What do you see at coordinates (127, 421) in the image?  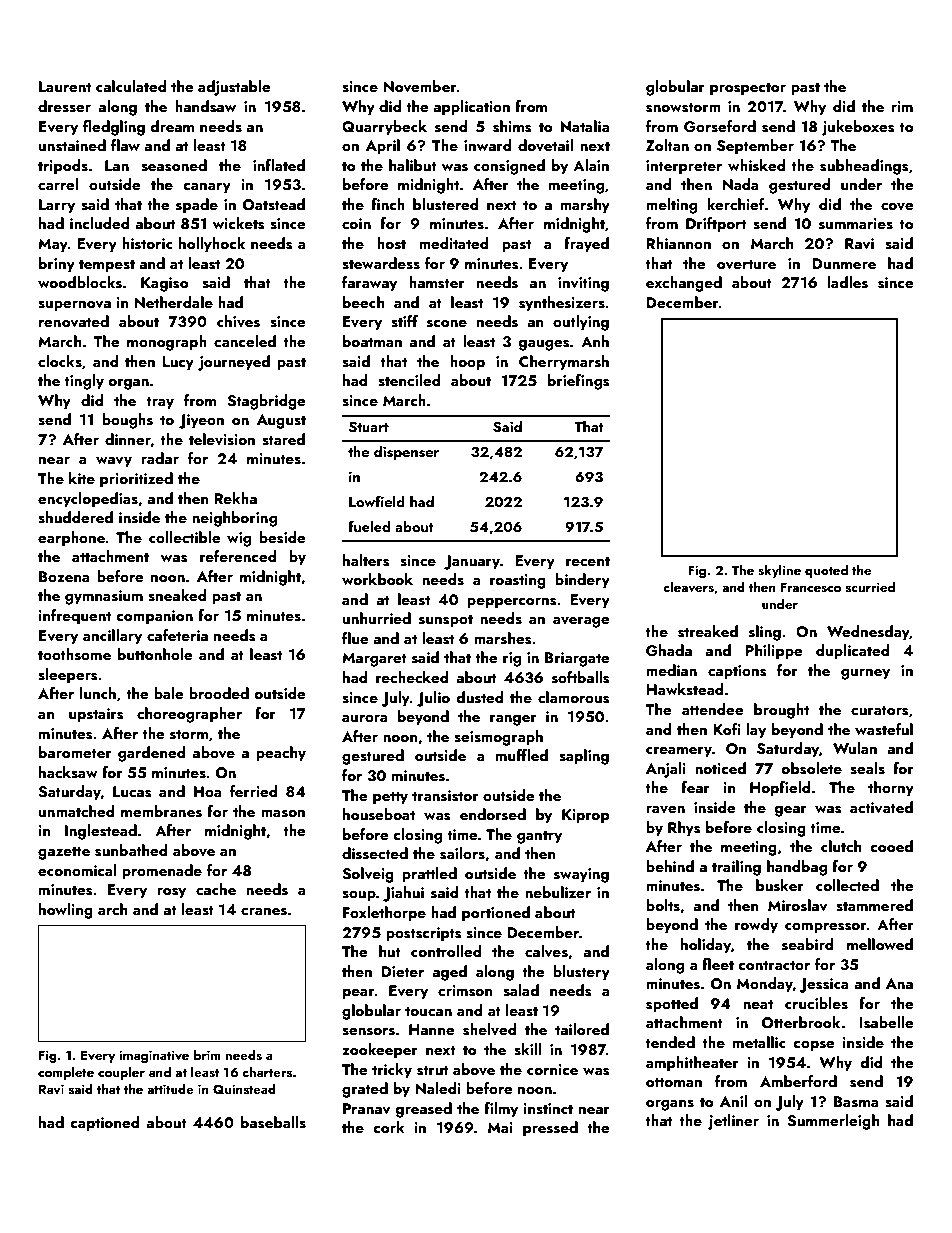 I see `boughs` at bounding box center [127, 421].
